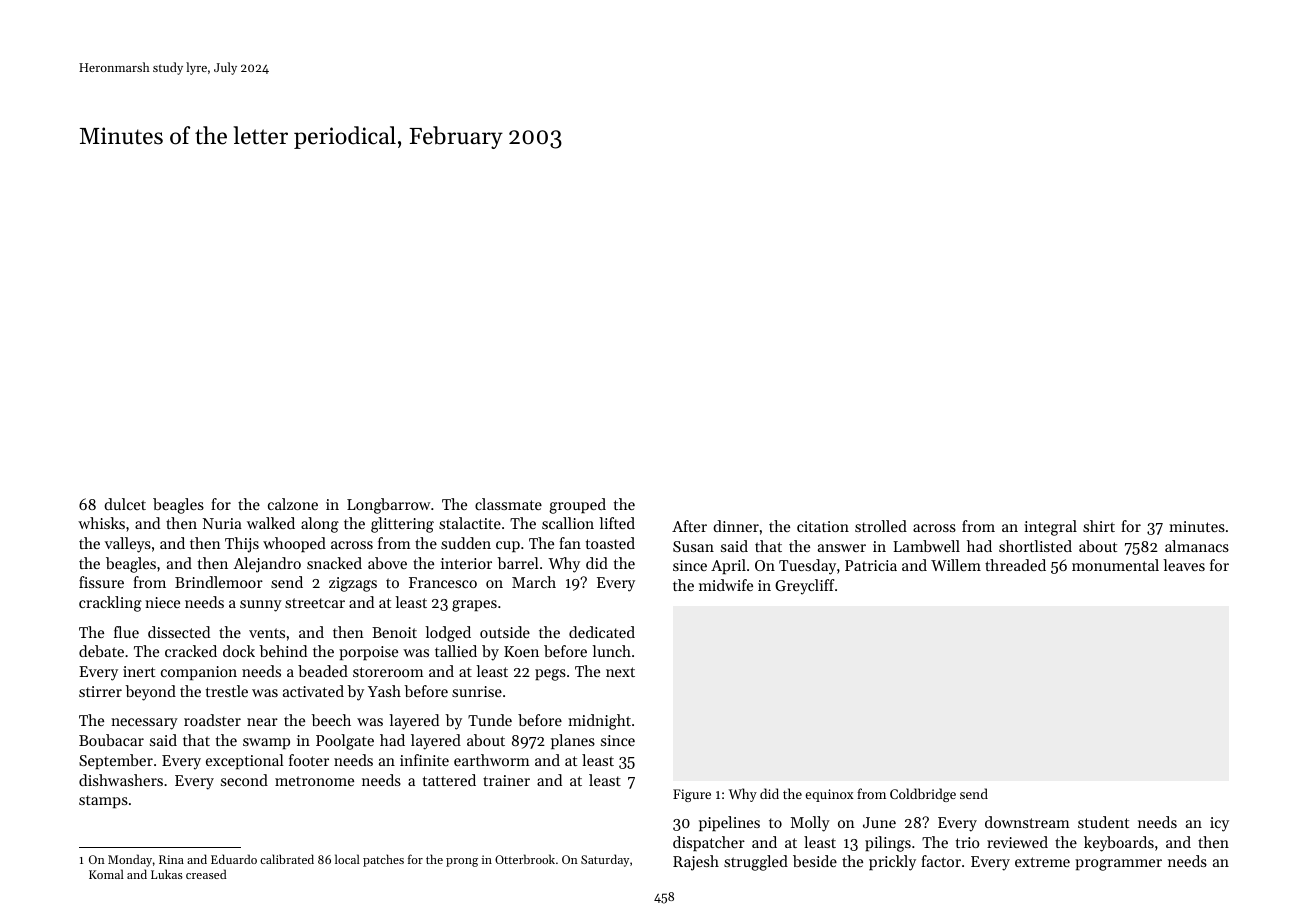  Describe the element at coordinates (1015, 565) in the page. I see `threaded` at that location.
